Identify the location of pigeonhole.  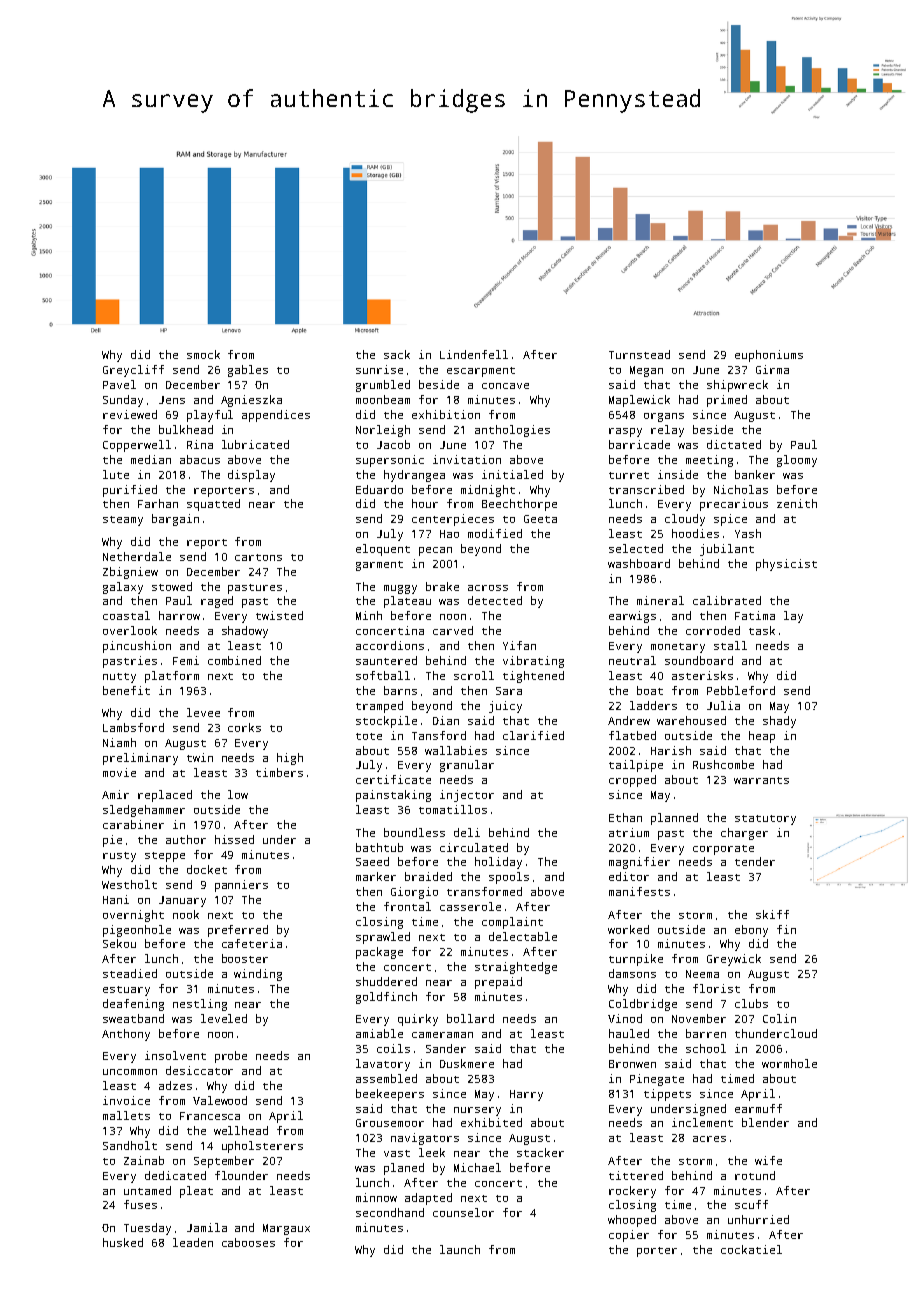
(137, 931).
